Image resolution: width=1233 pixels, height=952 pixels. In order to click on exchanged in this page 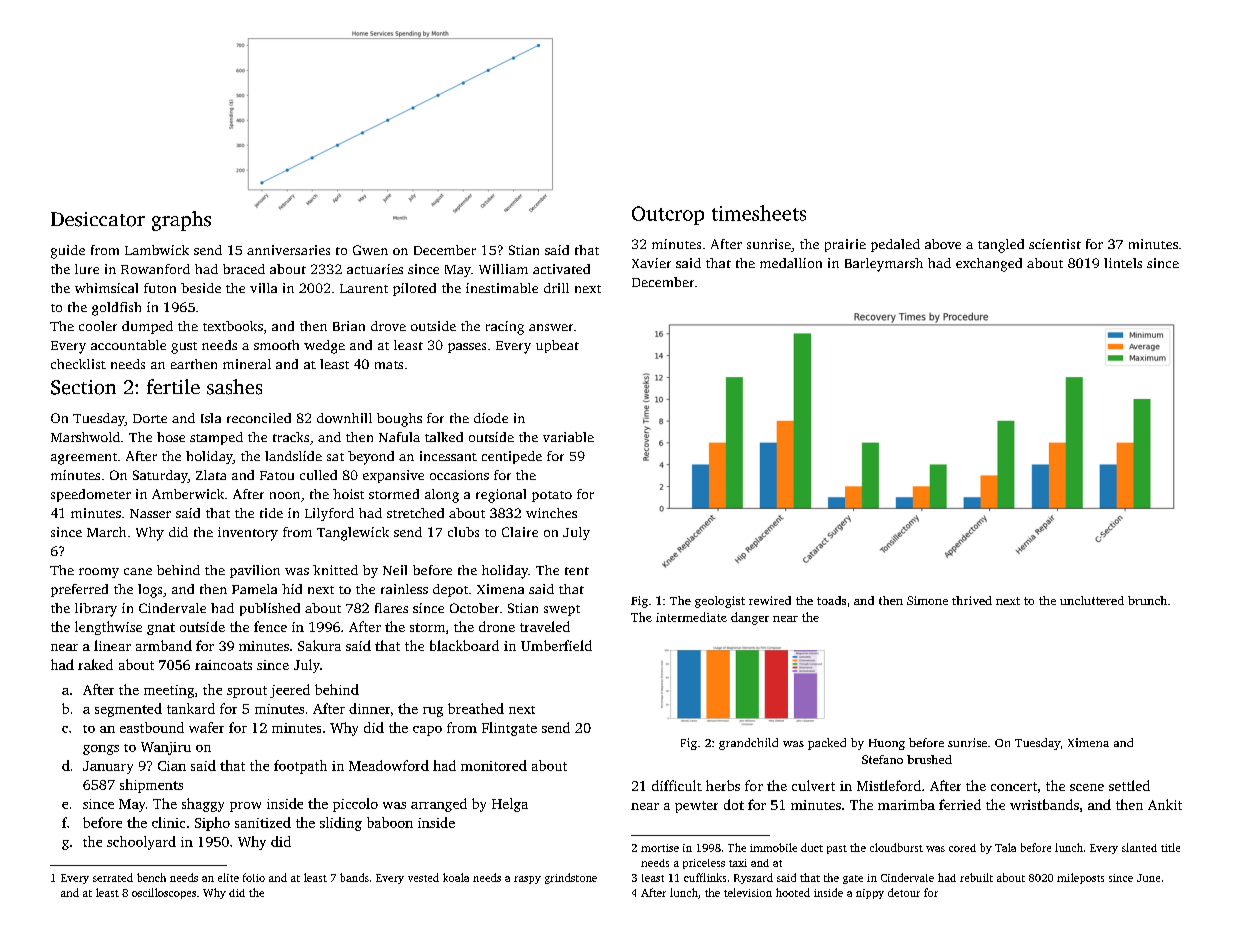, I will do `click(989, 265)`.
